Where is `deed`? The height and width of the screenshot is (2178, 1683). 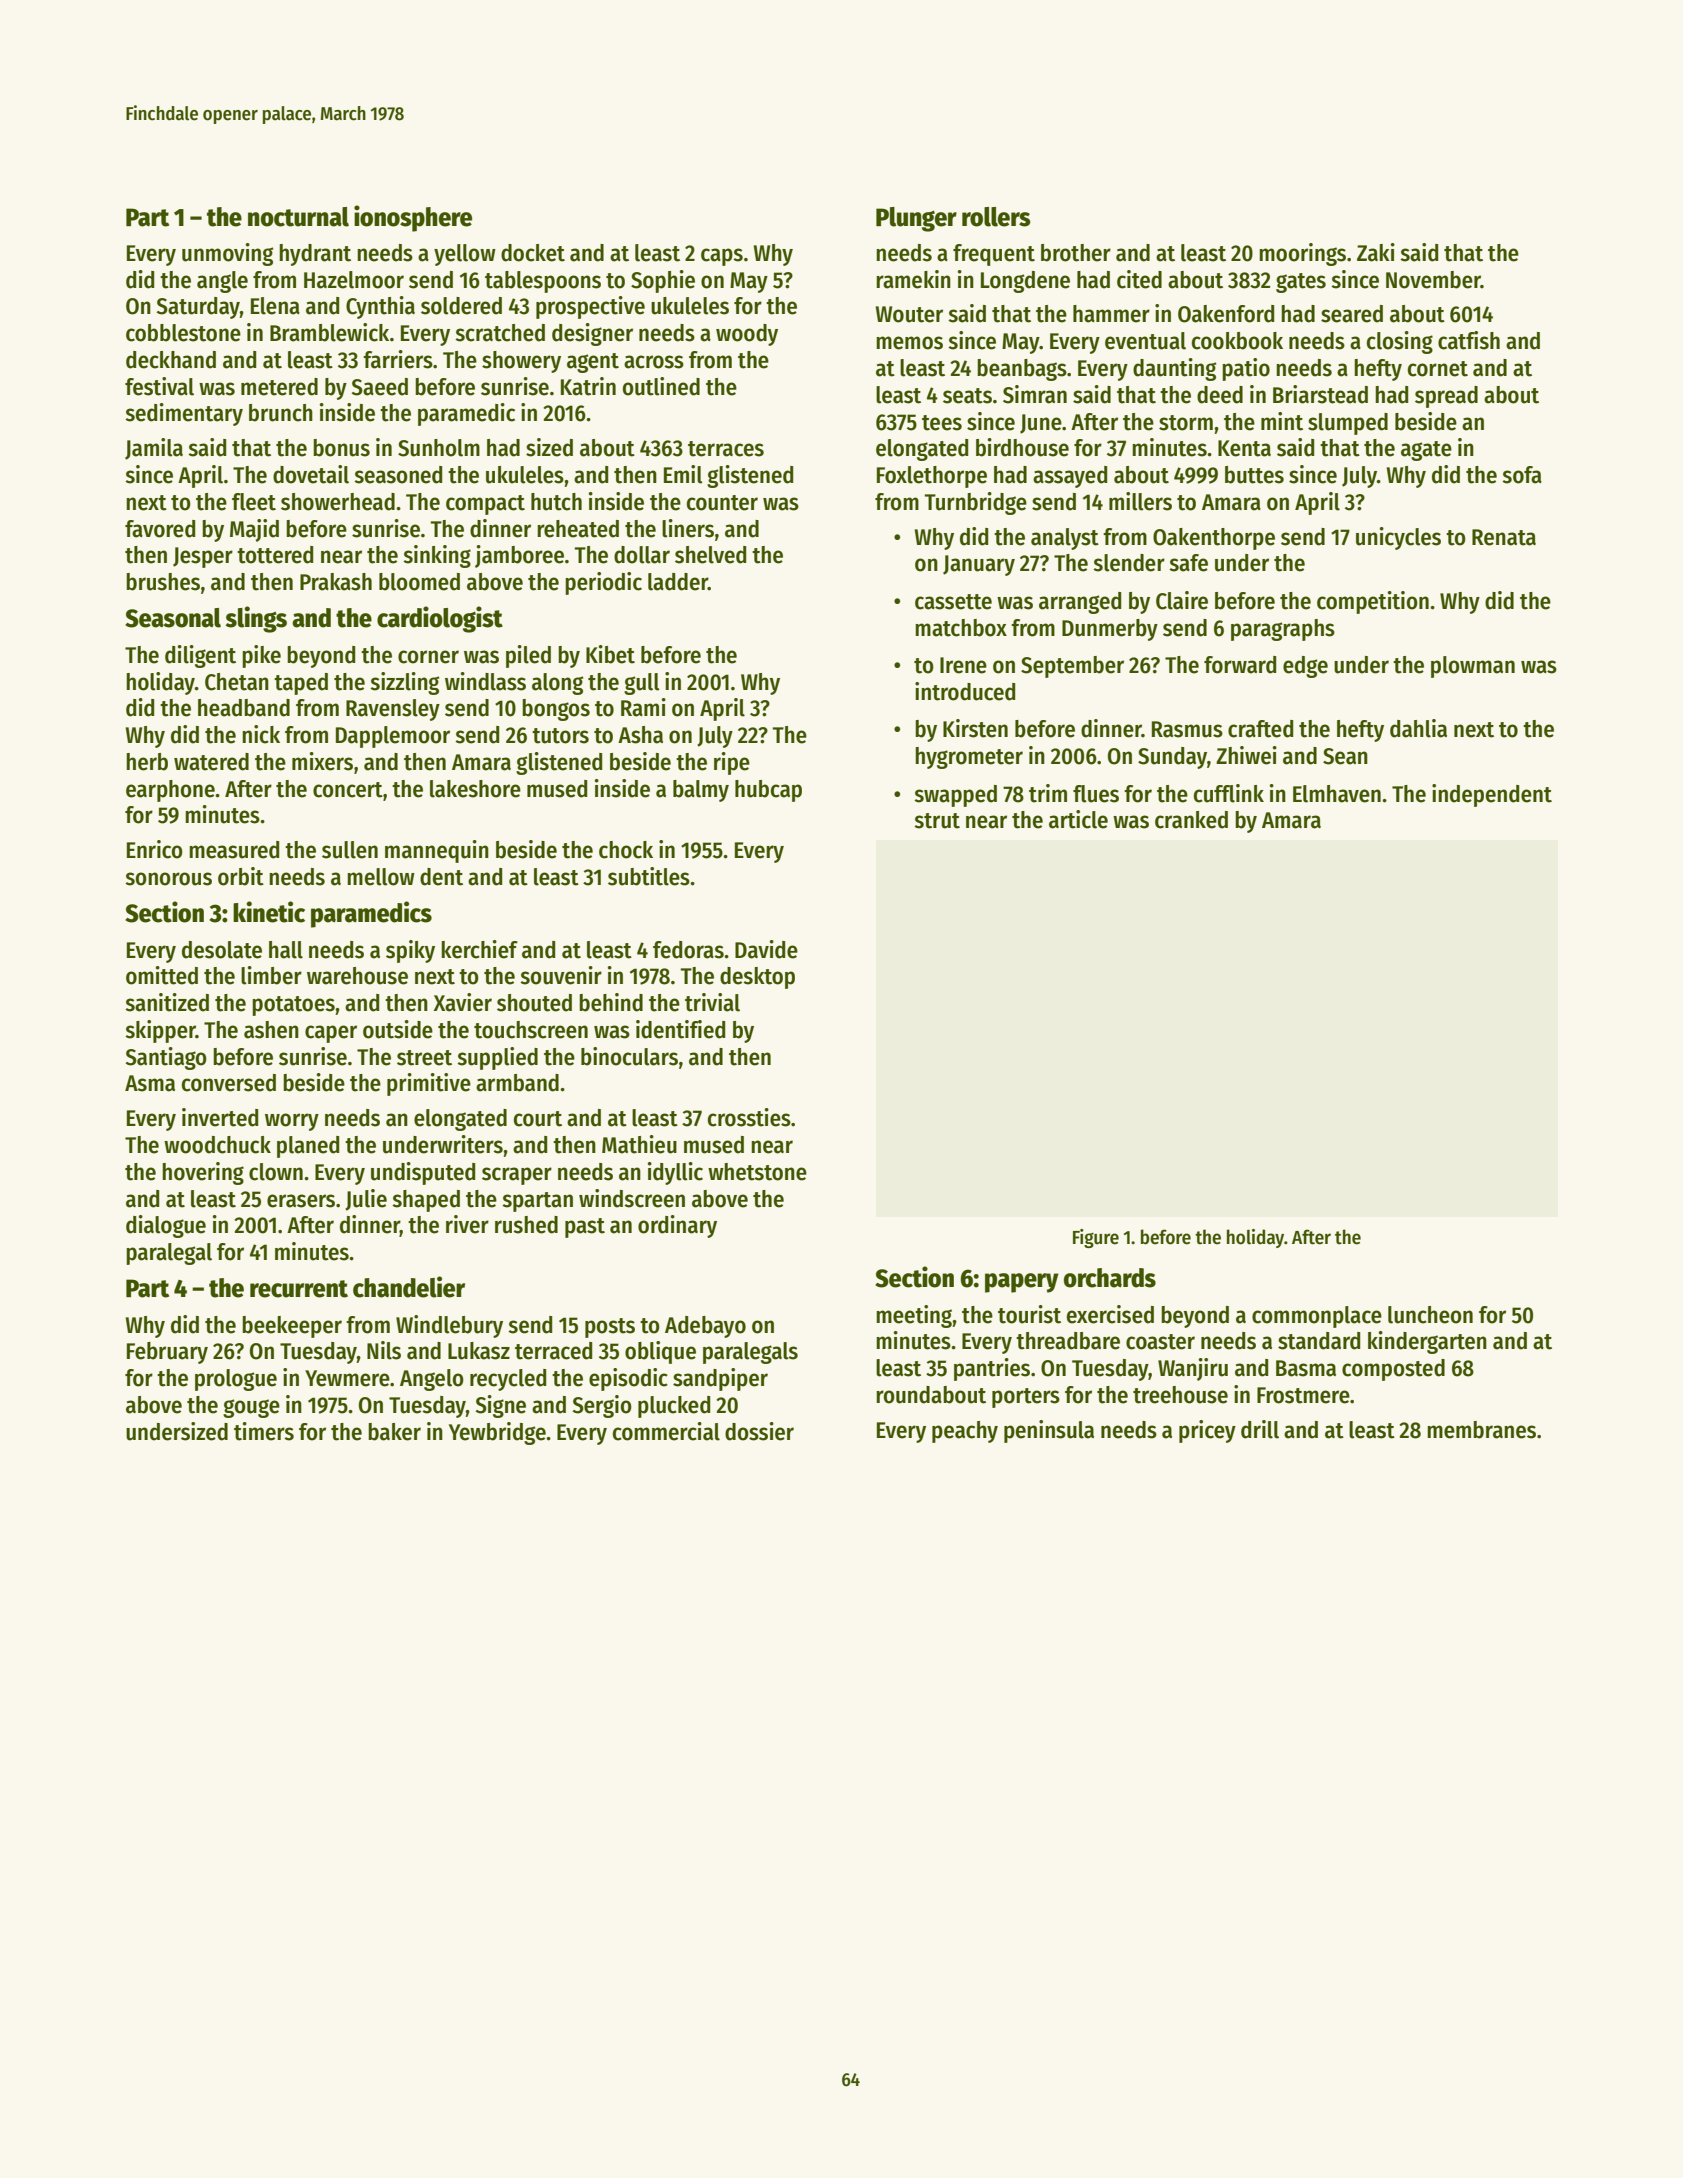
deed is located at coordinates (1220, 395).
